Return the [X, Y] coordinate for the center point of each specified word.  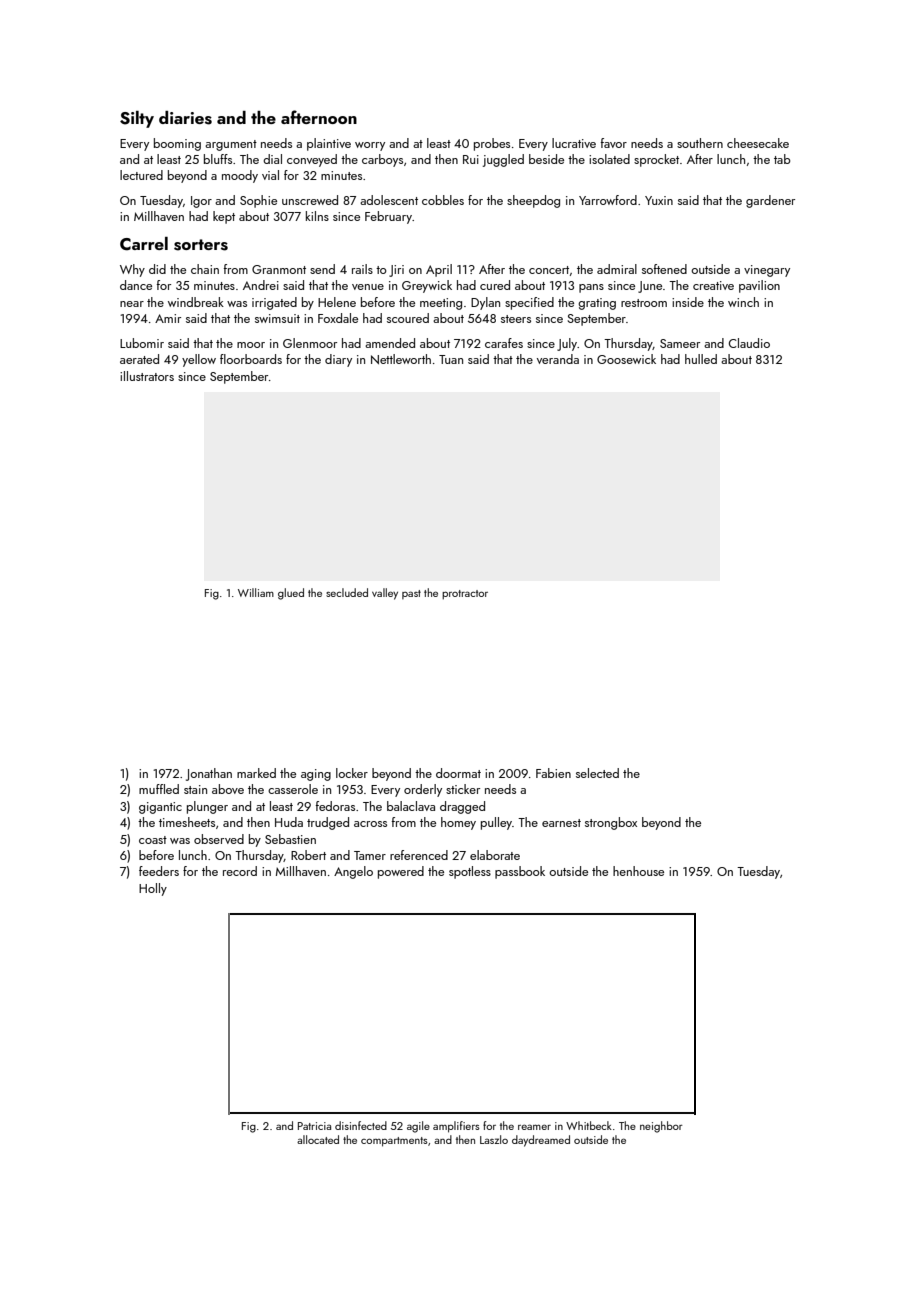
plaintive [329, 144]
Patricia [314, 1126]
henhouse [638, 871]
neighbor [661, 1127]
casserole [293, 789]
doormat [458, 773]
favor [613, 143]
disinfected [361, 1125]
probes [492, 144]
